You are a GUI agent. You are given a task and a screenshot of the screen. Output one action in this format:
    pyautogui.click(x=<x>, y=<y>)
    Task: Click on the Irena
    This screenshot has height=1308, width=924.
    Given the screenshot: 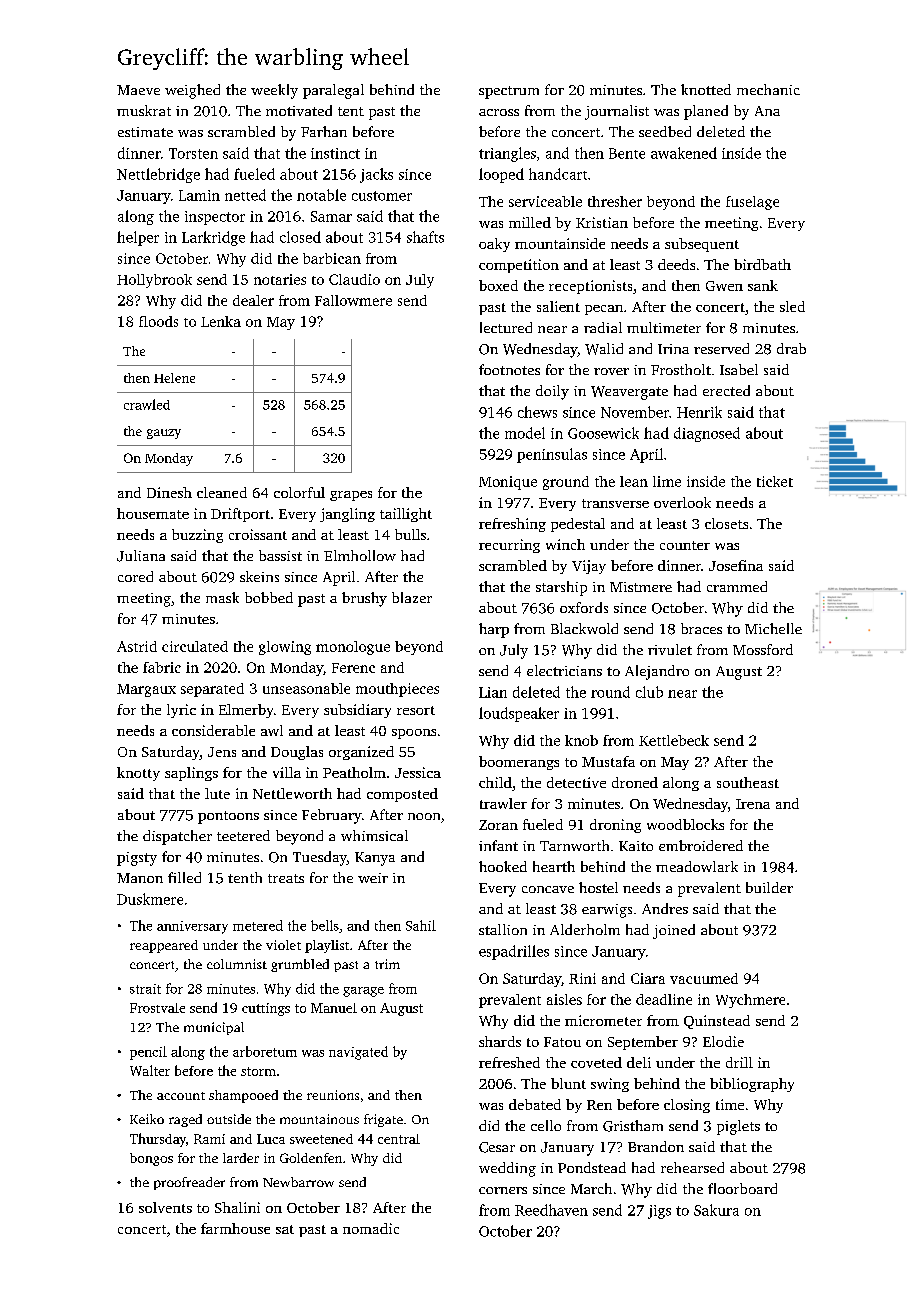 What is the action you would take?
    pyautogui.click(x=753, y=804)
